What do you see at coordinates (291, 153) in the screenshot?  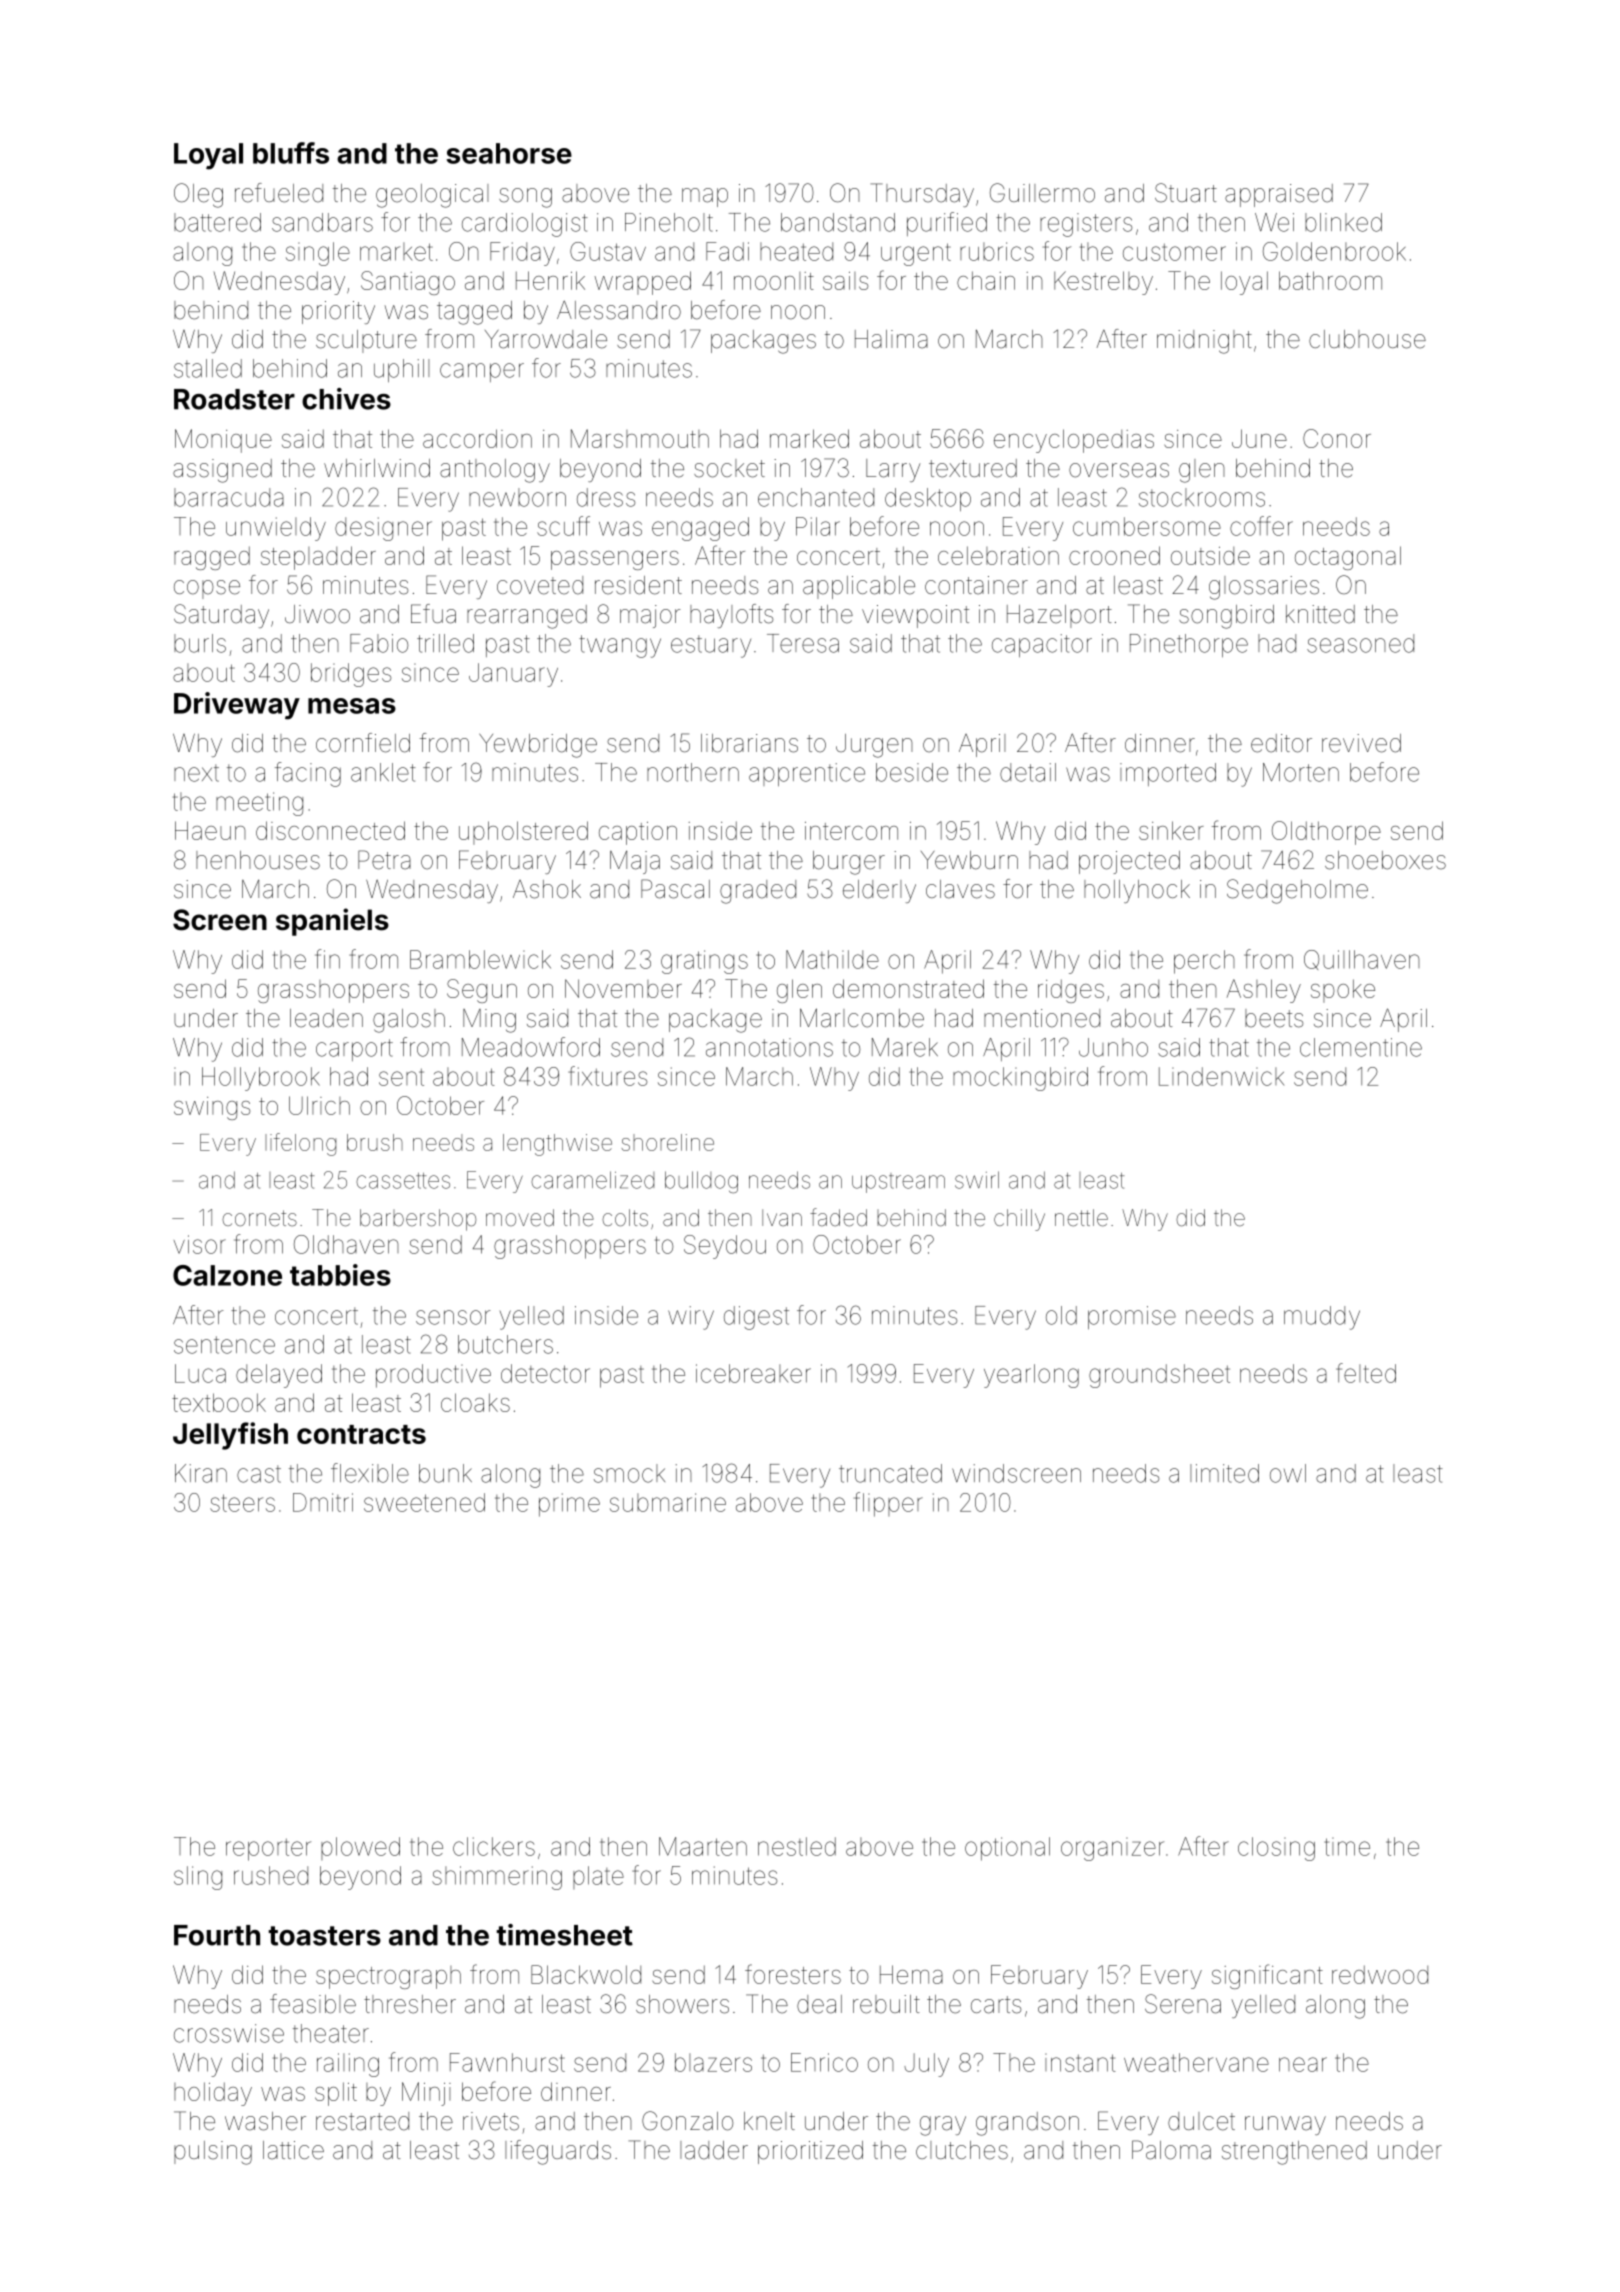 I see `bluffs` at bounding box center [291, 153].
